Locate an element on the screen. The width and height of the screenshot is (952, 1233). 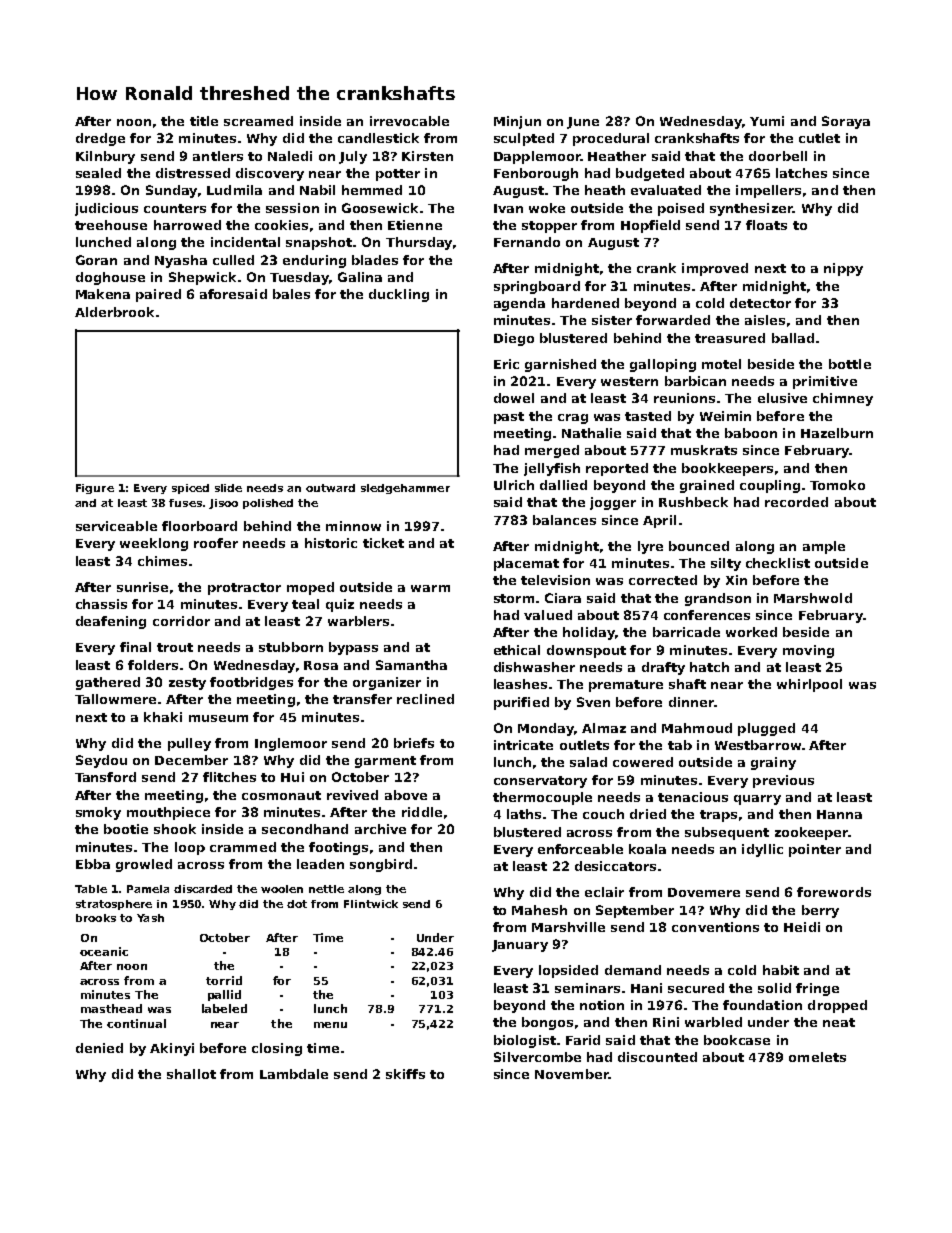
moving is located at coordinates (808, 651).
